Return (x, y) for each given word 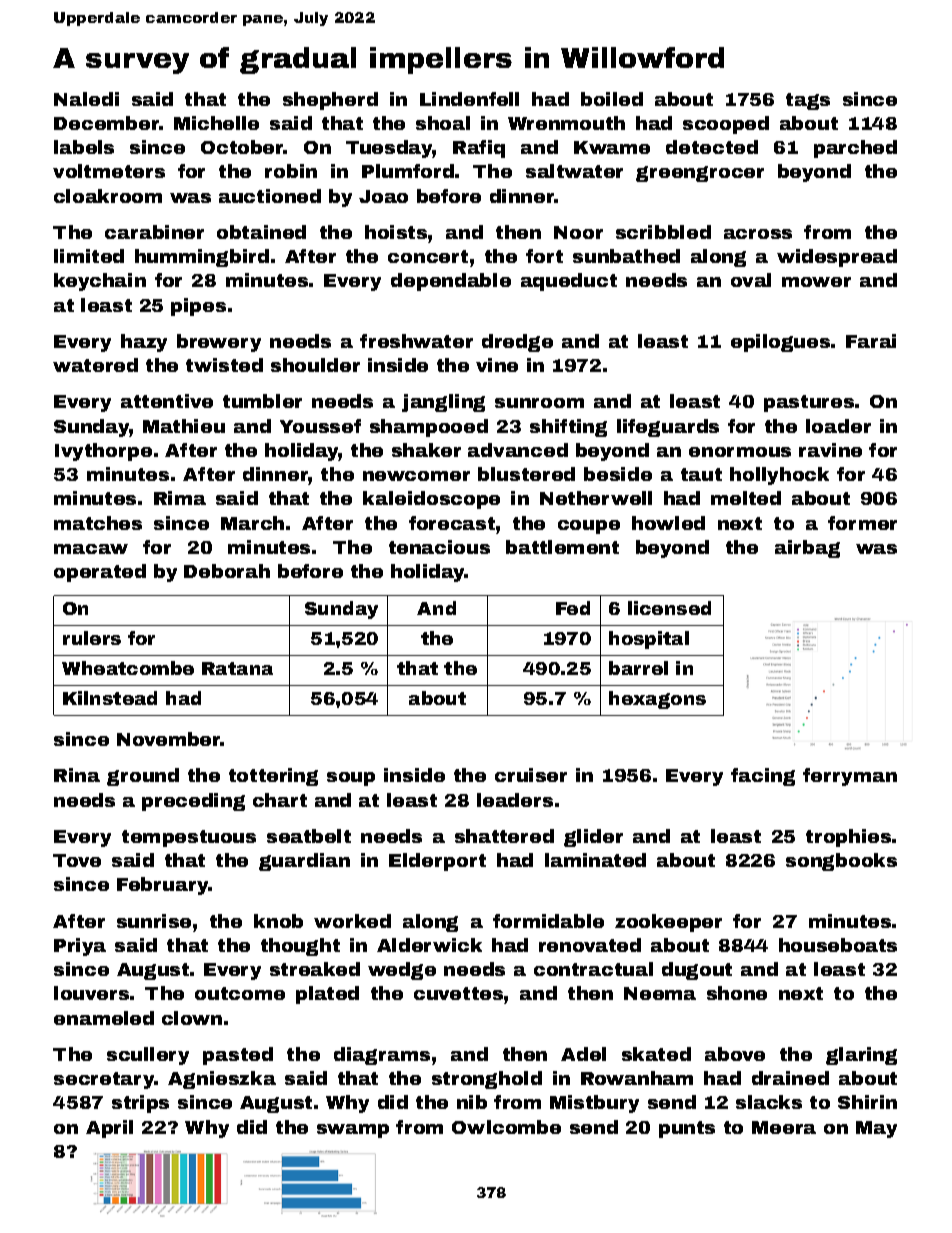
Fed (573, 608)
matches (98, 523)
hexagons (657, 700)
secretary (104, 1080)
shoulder (315, 365)
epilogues (780, 343)
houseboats (838, 945)
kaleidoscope (431, 500)
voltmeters (109, 171)
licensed (669, 608)
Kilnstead (110, 698)
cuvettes (458, 993)
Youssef (320, 426)
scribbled (663, 232)
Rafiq (479, 149)
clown (192, 1018)
